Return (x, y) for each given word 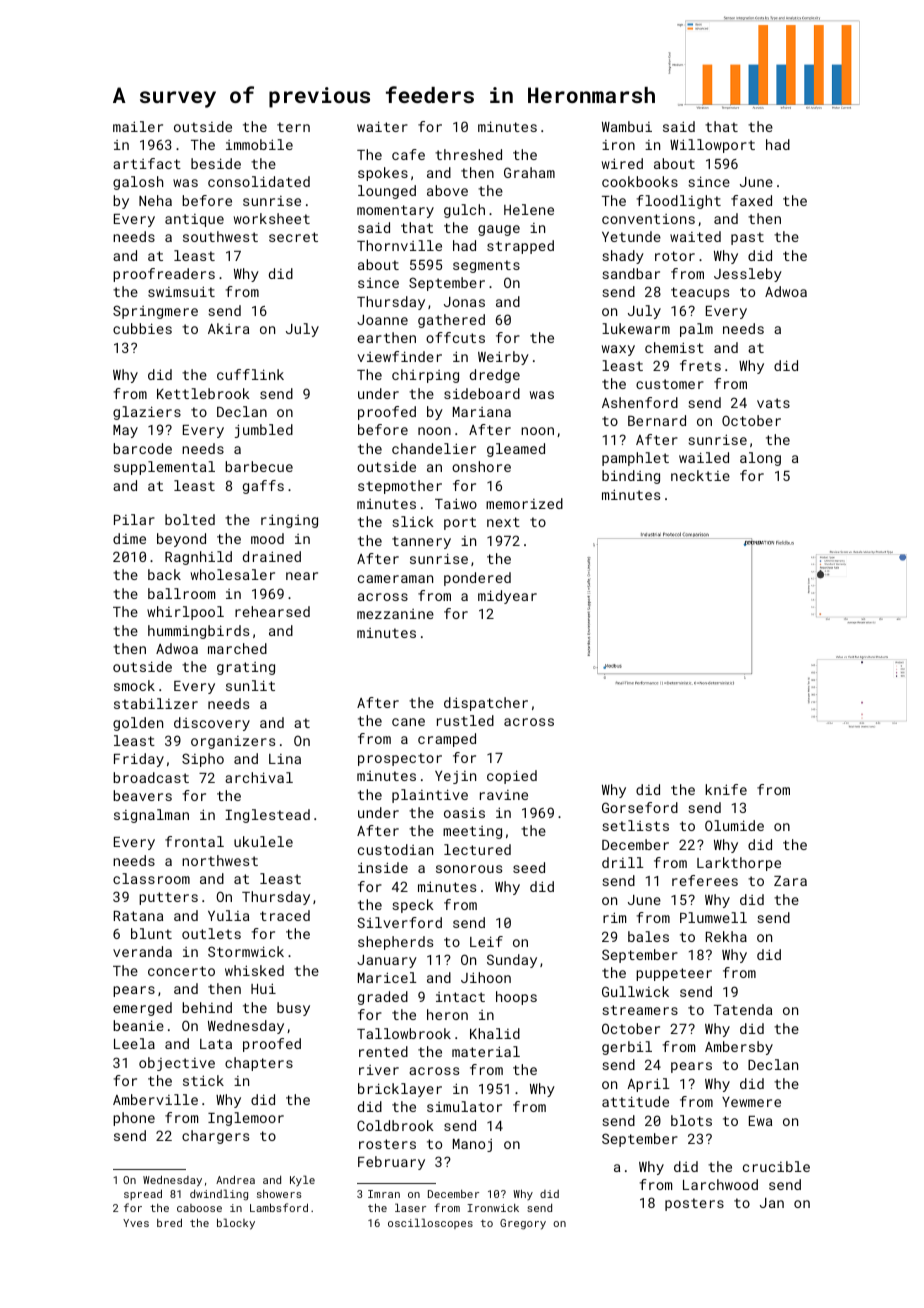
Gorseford (640, 807)
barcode (142, 448)
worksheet (272, 218)
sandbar (631, 273)
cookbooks (640, 181)
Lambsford (279, 1207)
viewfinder (399, 356)
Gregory (523, 1224)
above (447, 190)
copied (512, 777)
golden (138, 724)
